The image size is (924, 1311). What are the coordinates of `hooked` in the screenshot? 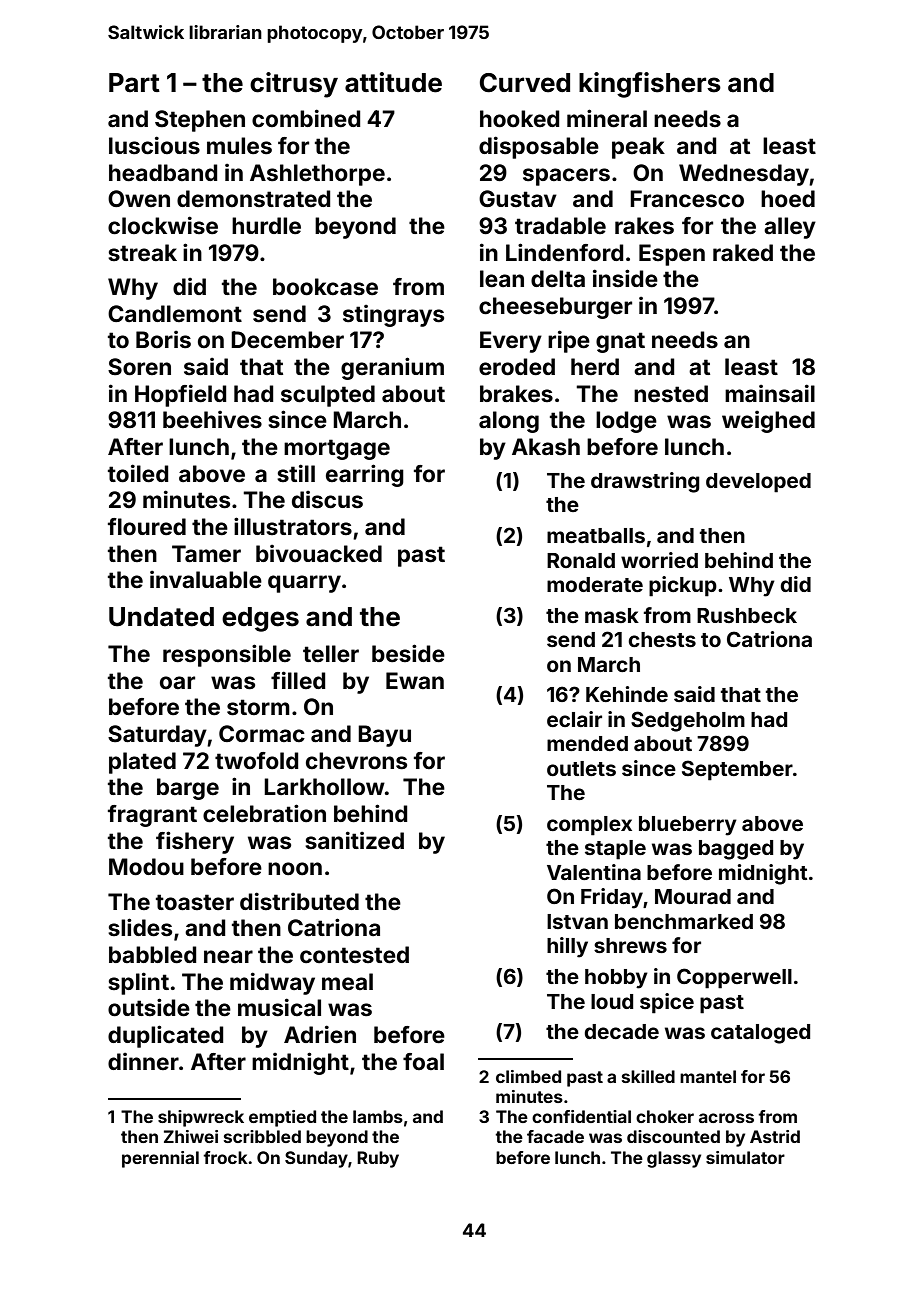 It's located at (519, 119).
